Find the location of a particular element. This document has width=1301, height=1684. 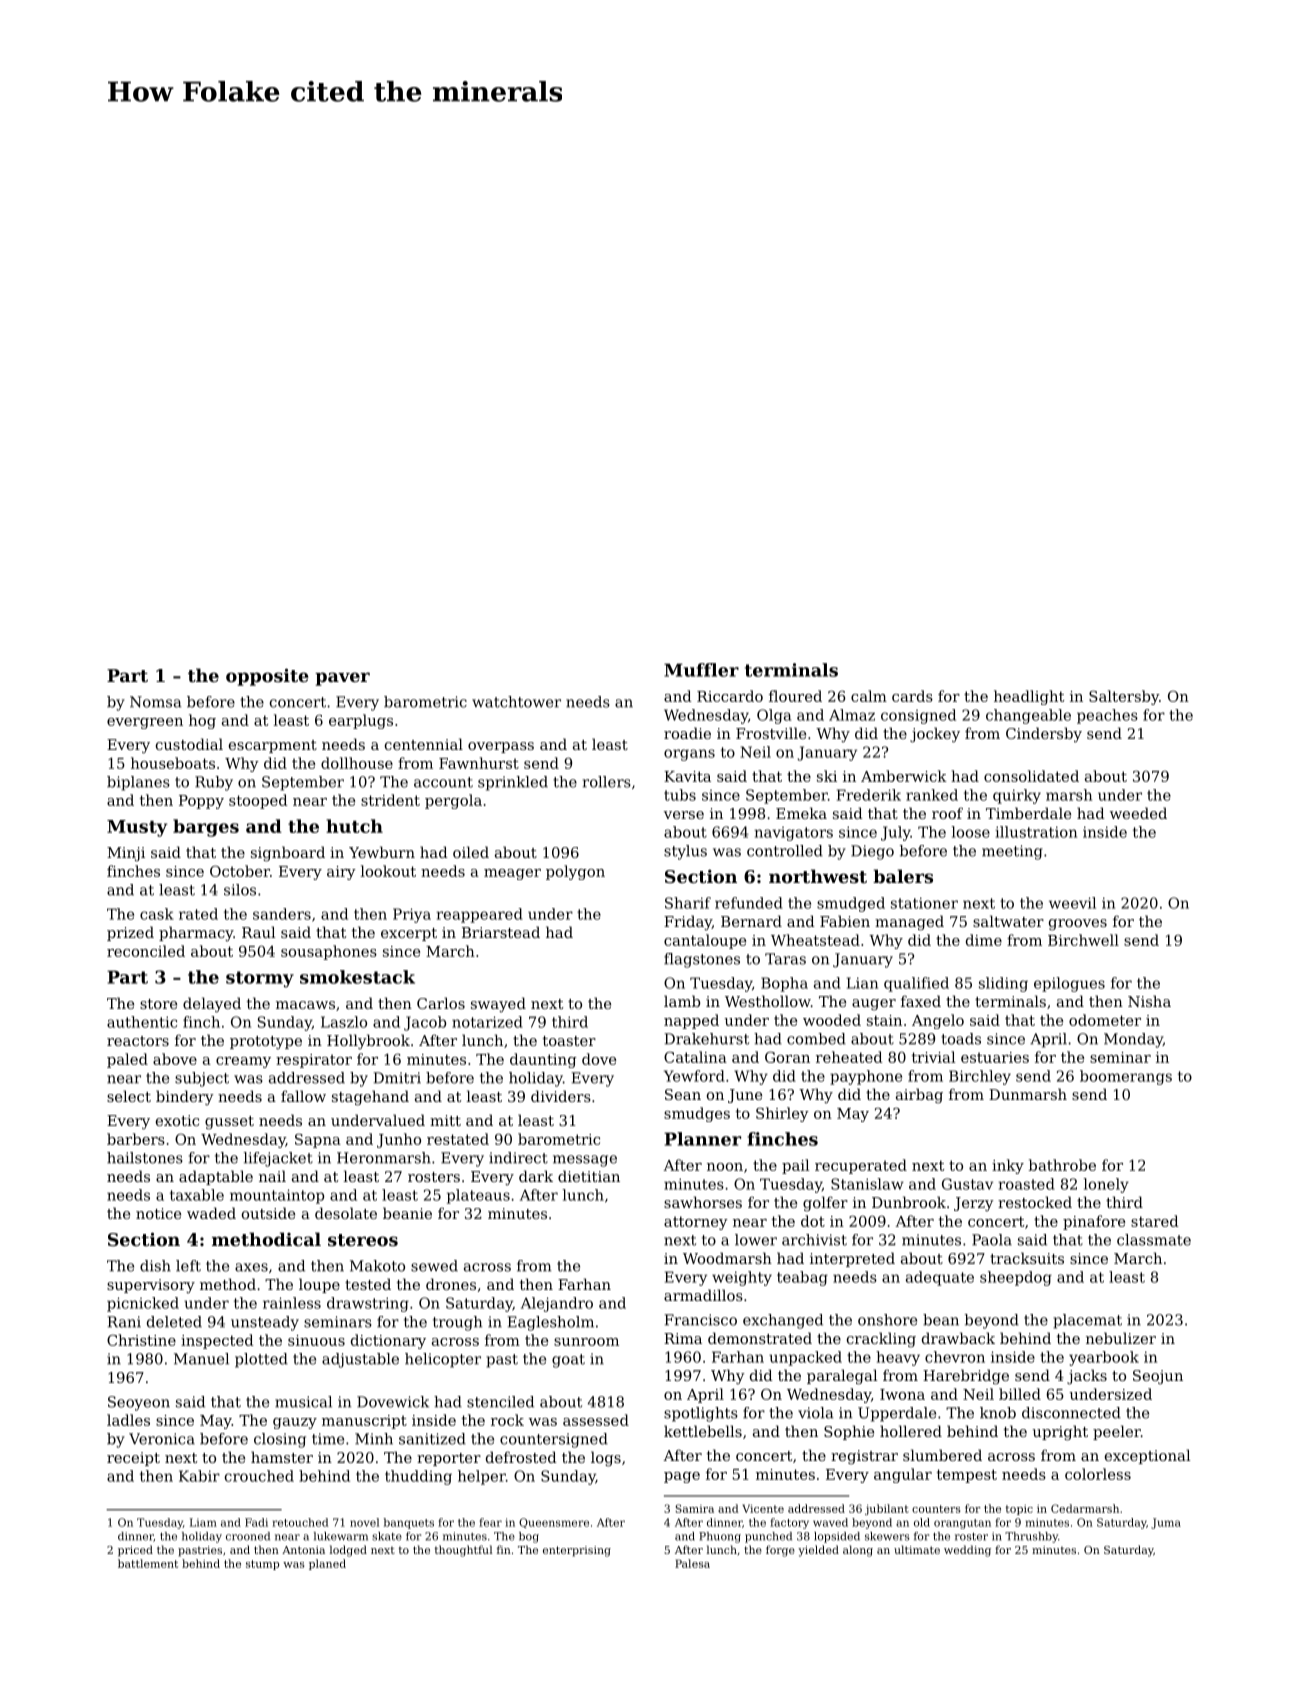

Muffler is located at coordinates (701, 670).
